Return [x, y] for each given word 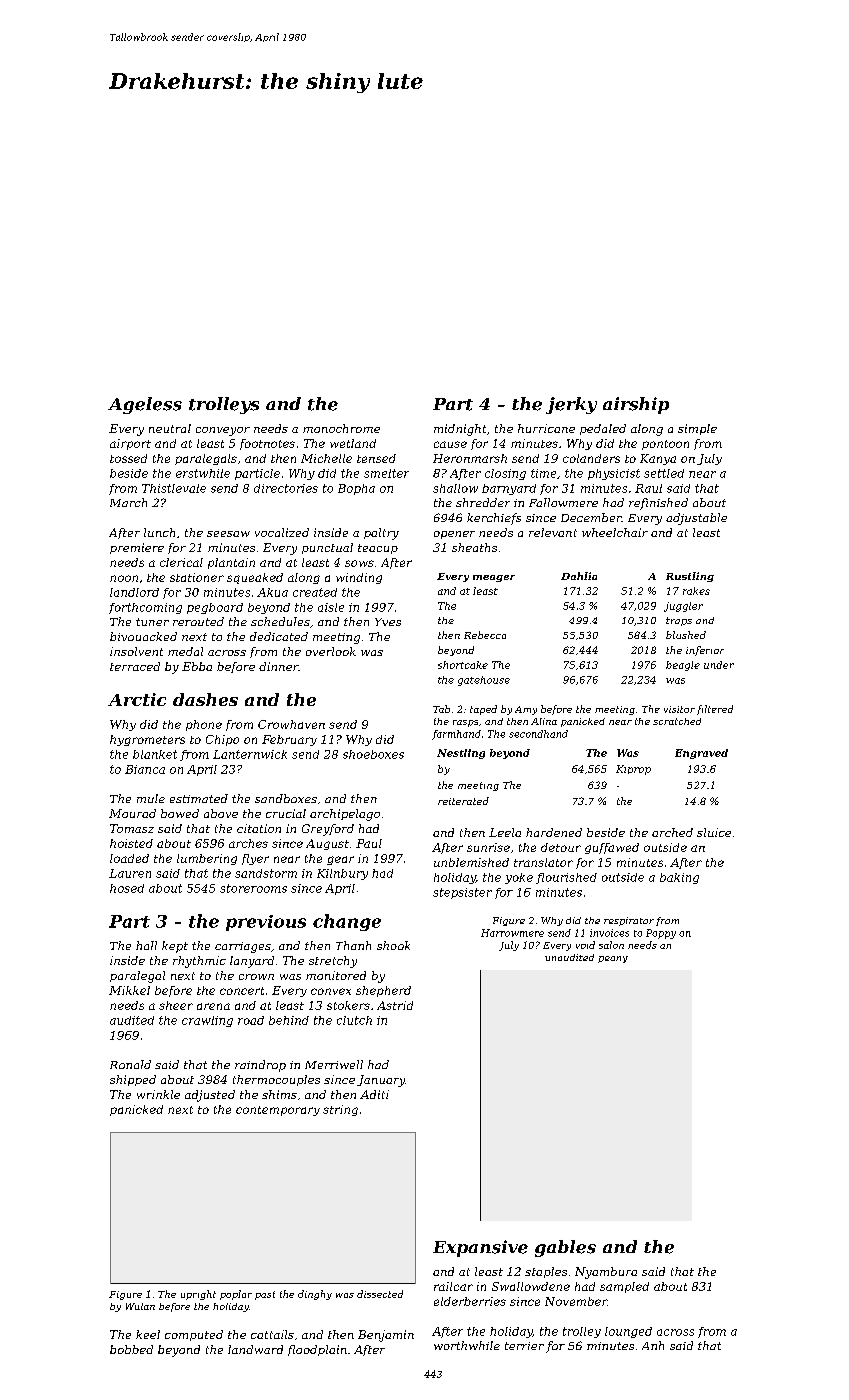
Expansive [480, 1248]
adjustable [696, 519]
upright [198, 1295]
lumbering [207, 859]
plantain [231, 563]
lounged [628, 1332]
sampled [624, 1287]
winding [359, 578]
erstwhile [203, 473]
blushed [686, 635]
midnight [460, 430]
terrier [524, 1346]
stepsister [462, 893]
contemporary [278, 1111]
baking [679, 878]
